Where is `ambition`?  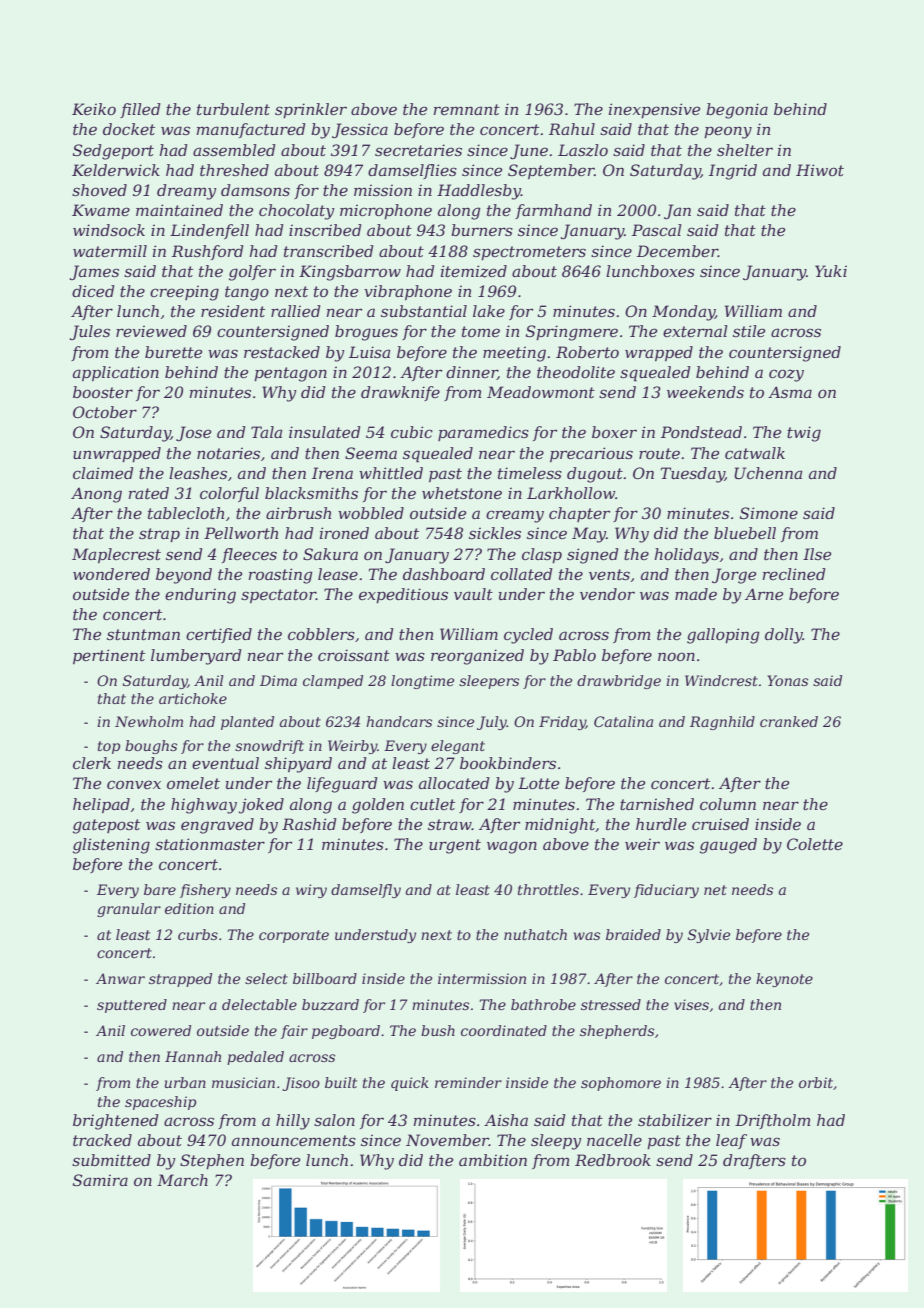
ambition is located at coordinates (493, 1160).
